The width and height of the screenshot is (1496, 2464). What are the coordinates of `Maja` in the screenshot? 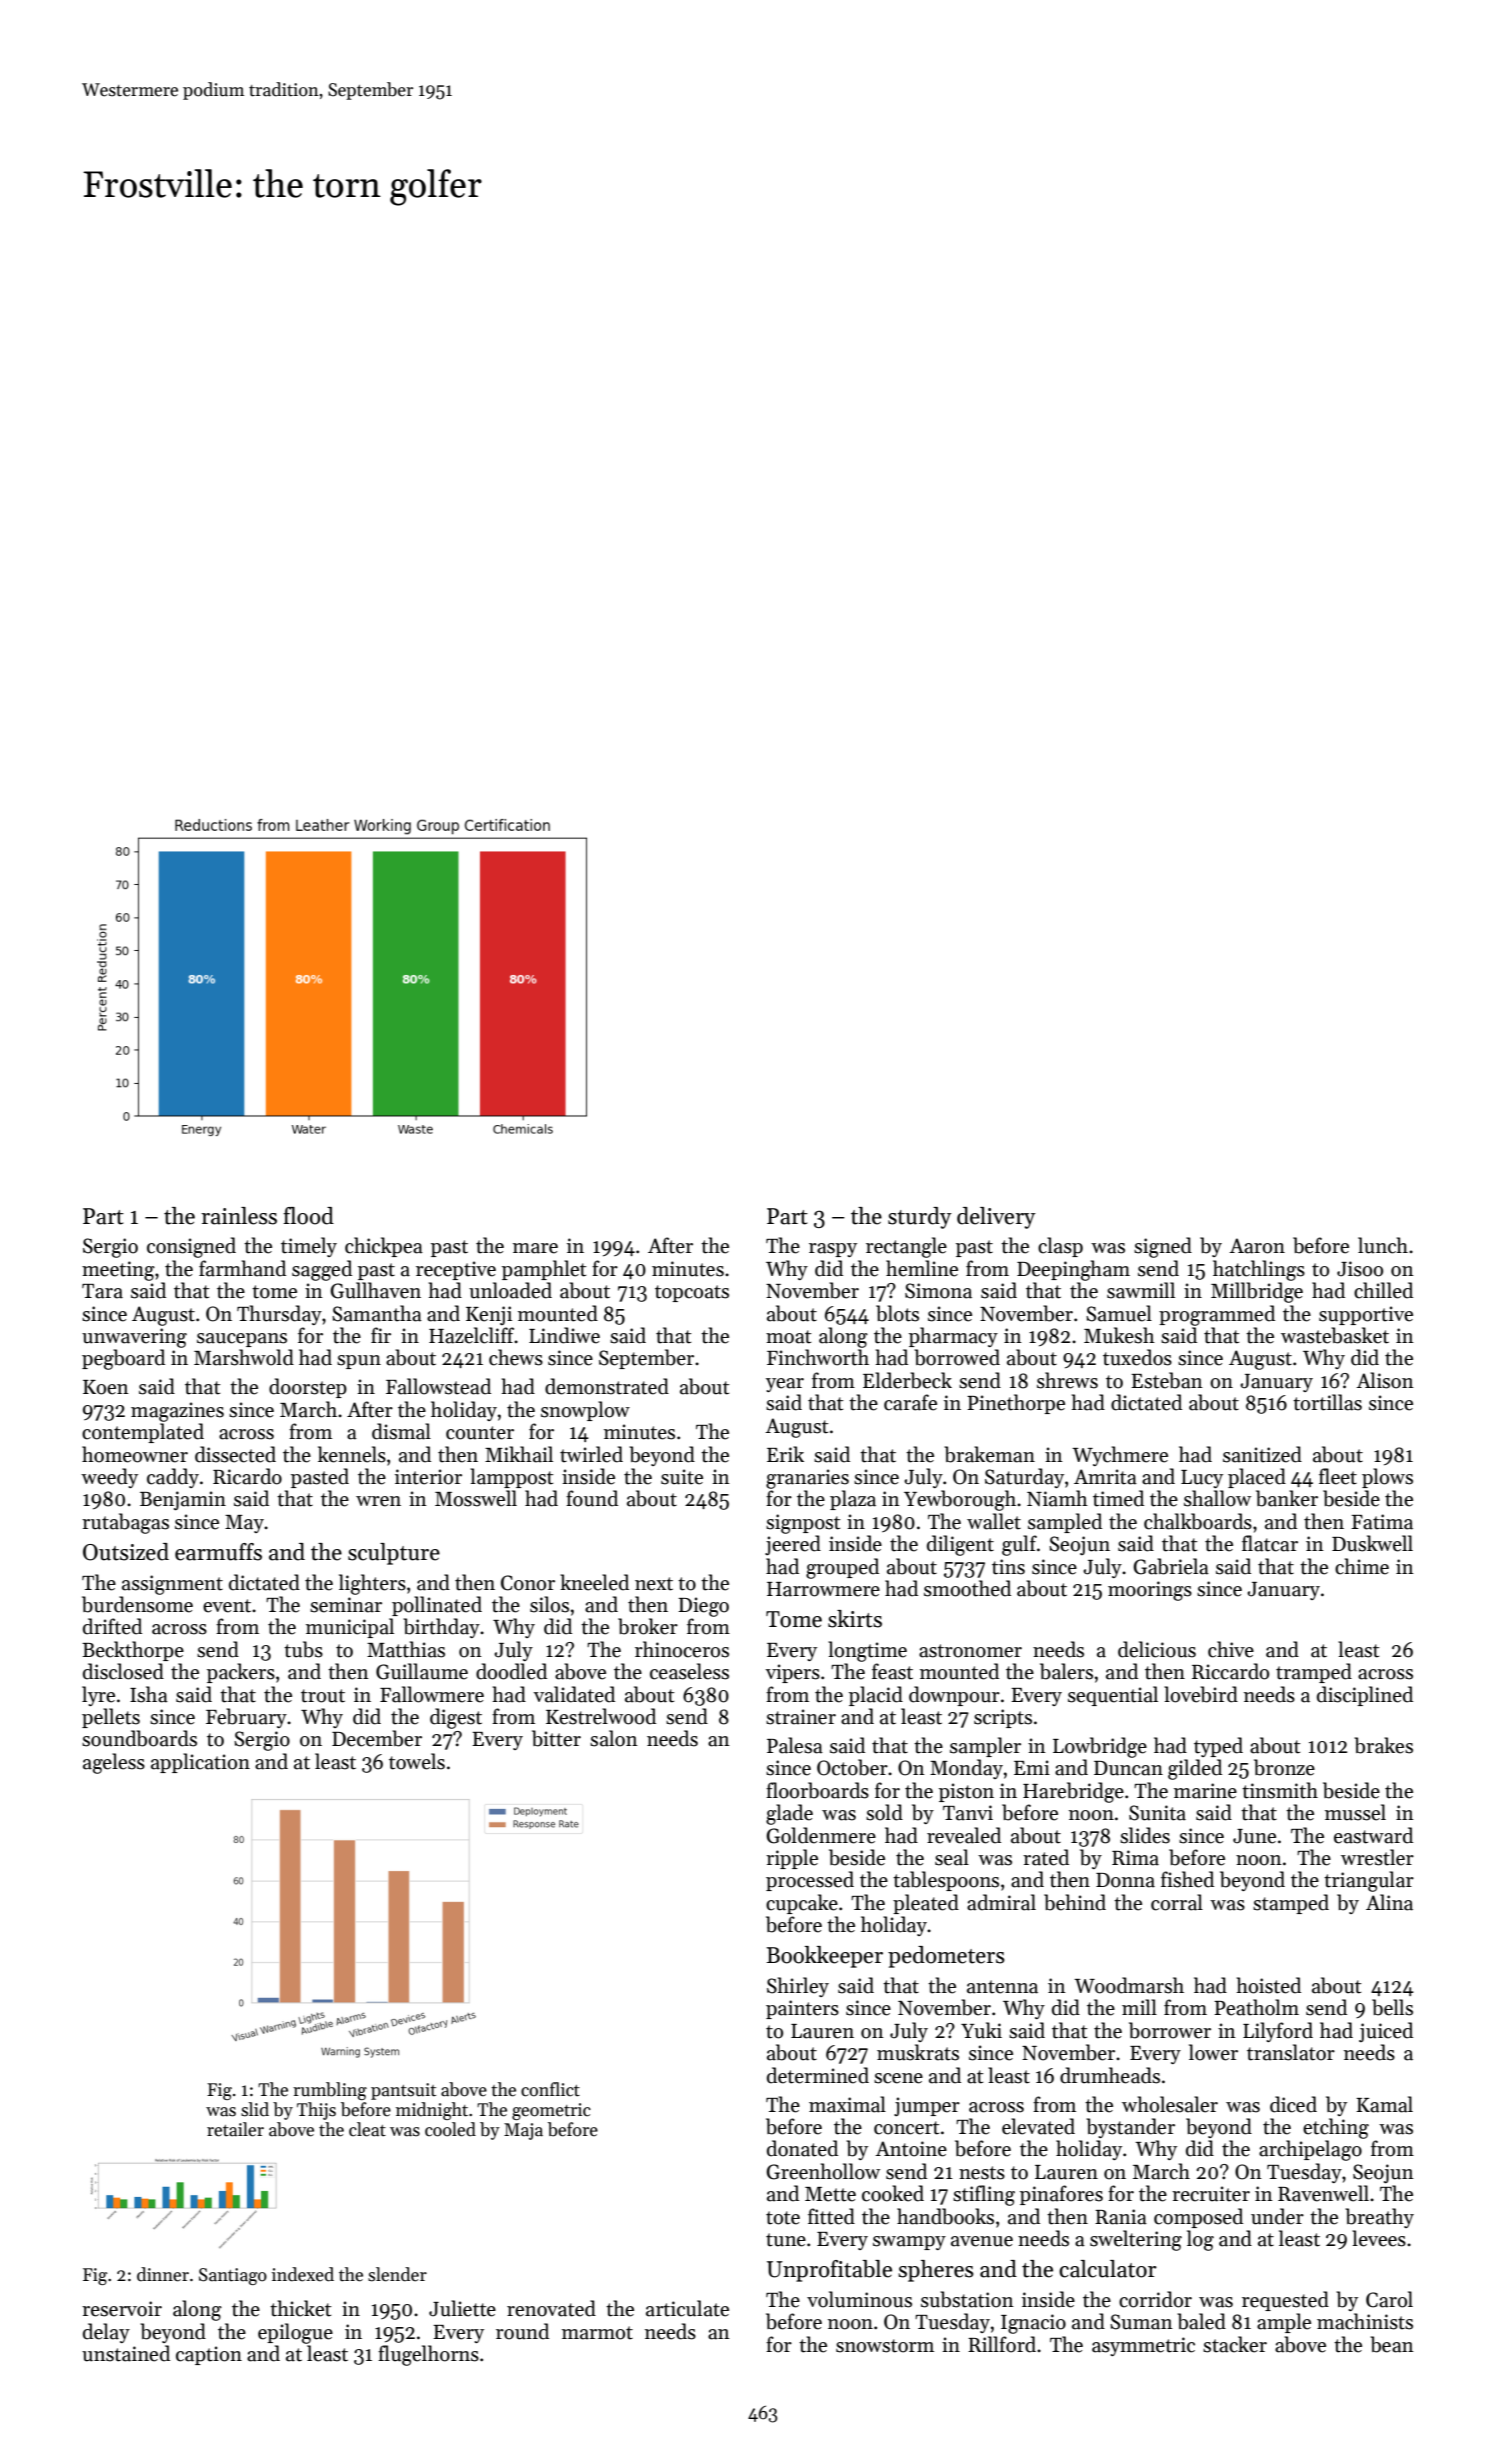 It's located at (523, 2131).
